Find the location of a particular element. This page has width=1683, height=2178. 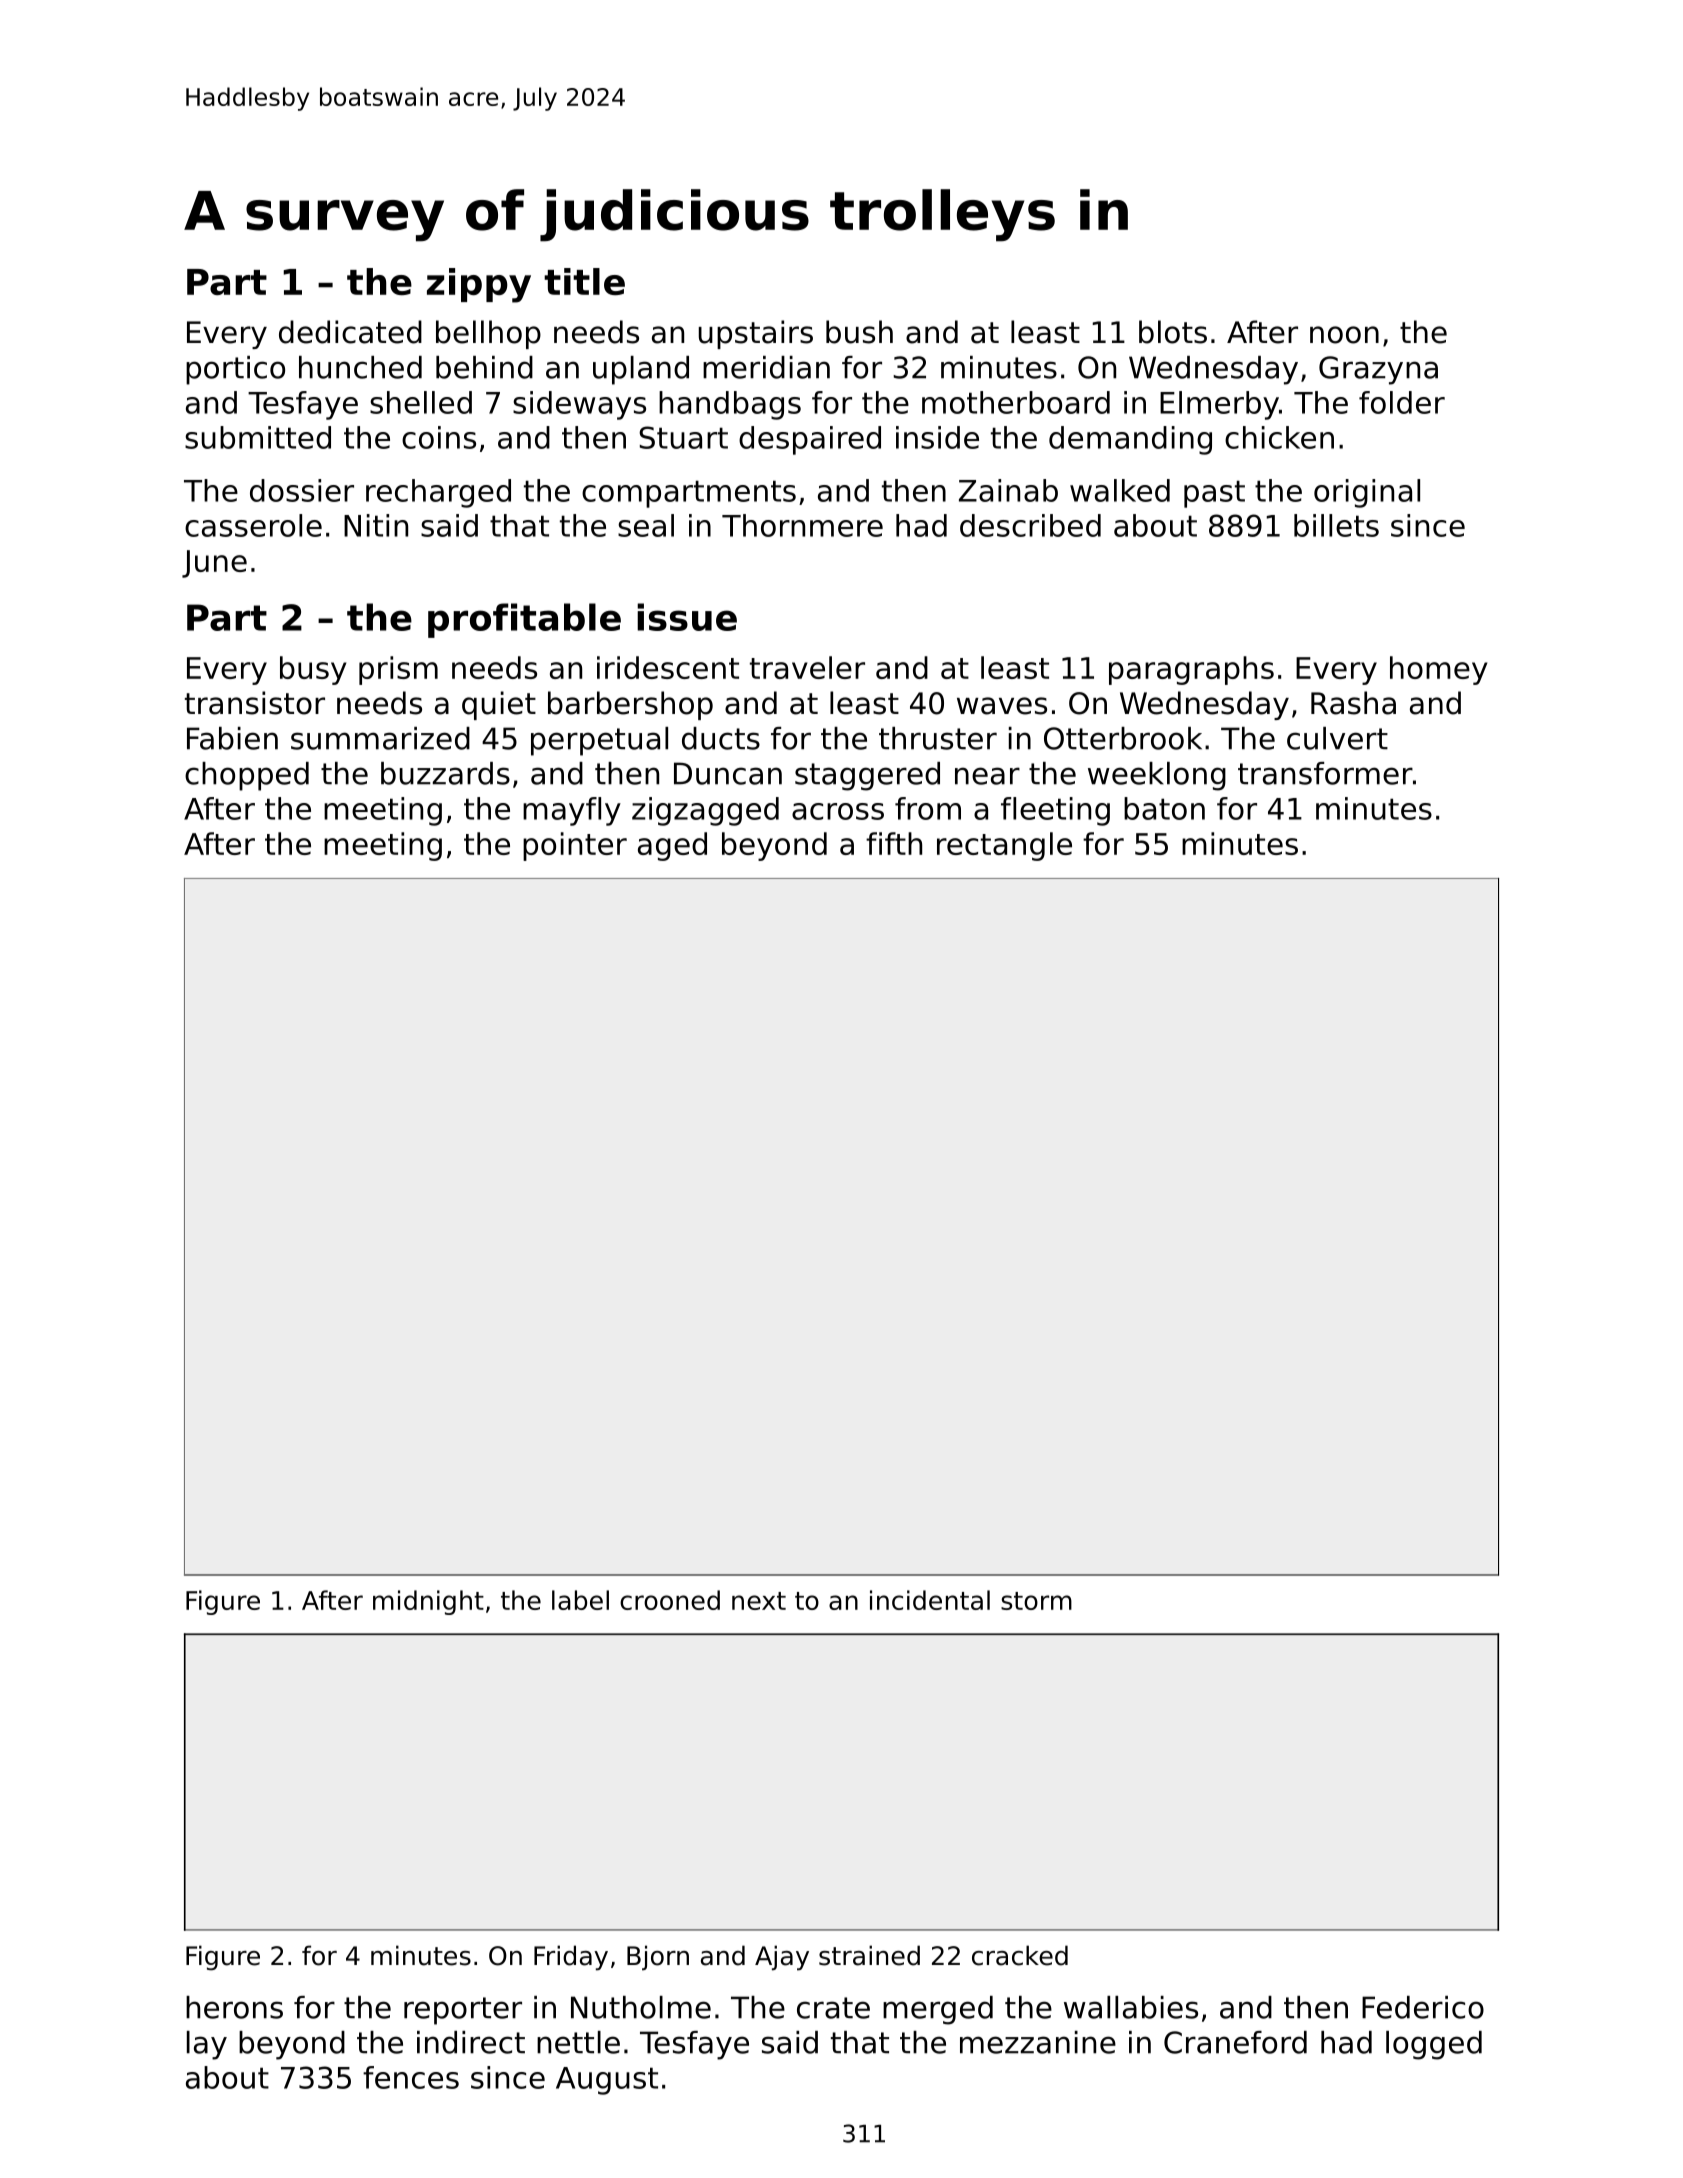

storm is located at coordinates (1036, 1601).
